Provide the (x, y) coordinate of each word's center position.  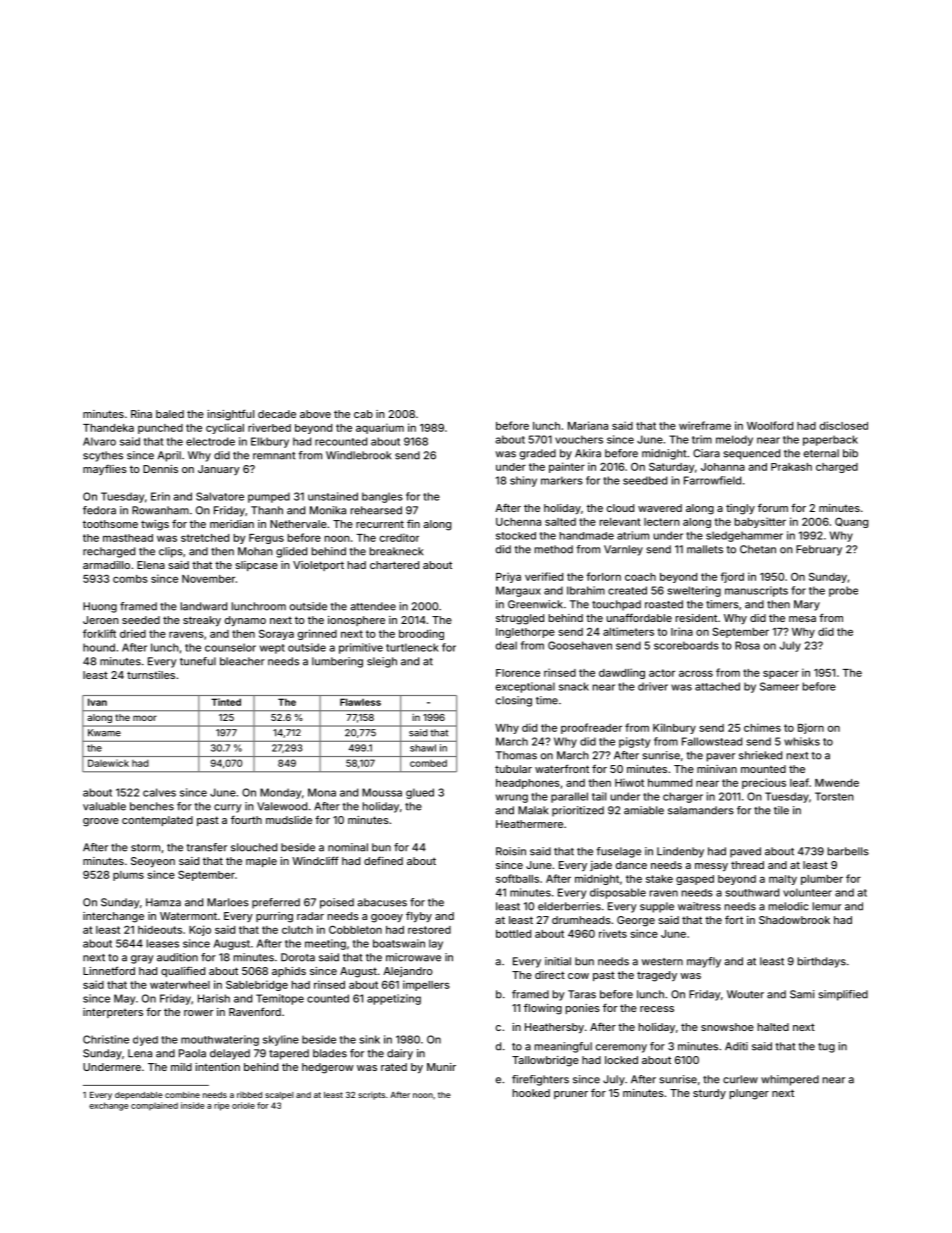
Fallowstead (712, 741)
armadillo (106, 565)
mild (181, 1067)
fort (734, 920)
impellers (426, 985)
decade (277, 414)
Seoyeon (153, 862)
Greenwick (535, 604)
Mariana (588, 425)
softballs (517, 878)
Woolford (770, 425)
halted (773, 1027)
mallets (705, 549)
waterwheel (180, 985)
